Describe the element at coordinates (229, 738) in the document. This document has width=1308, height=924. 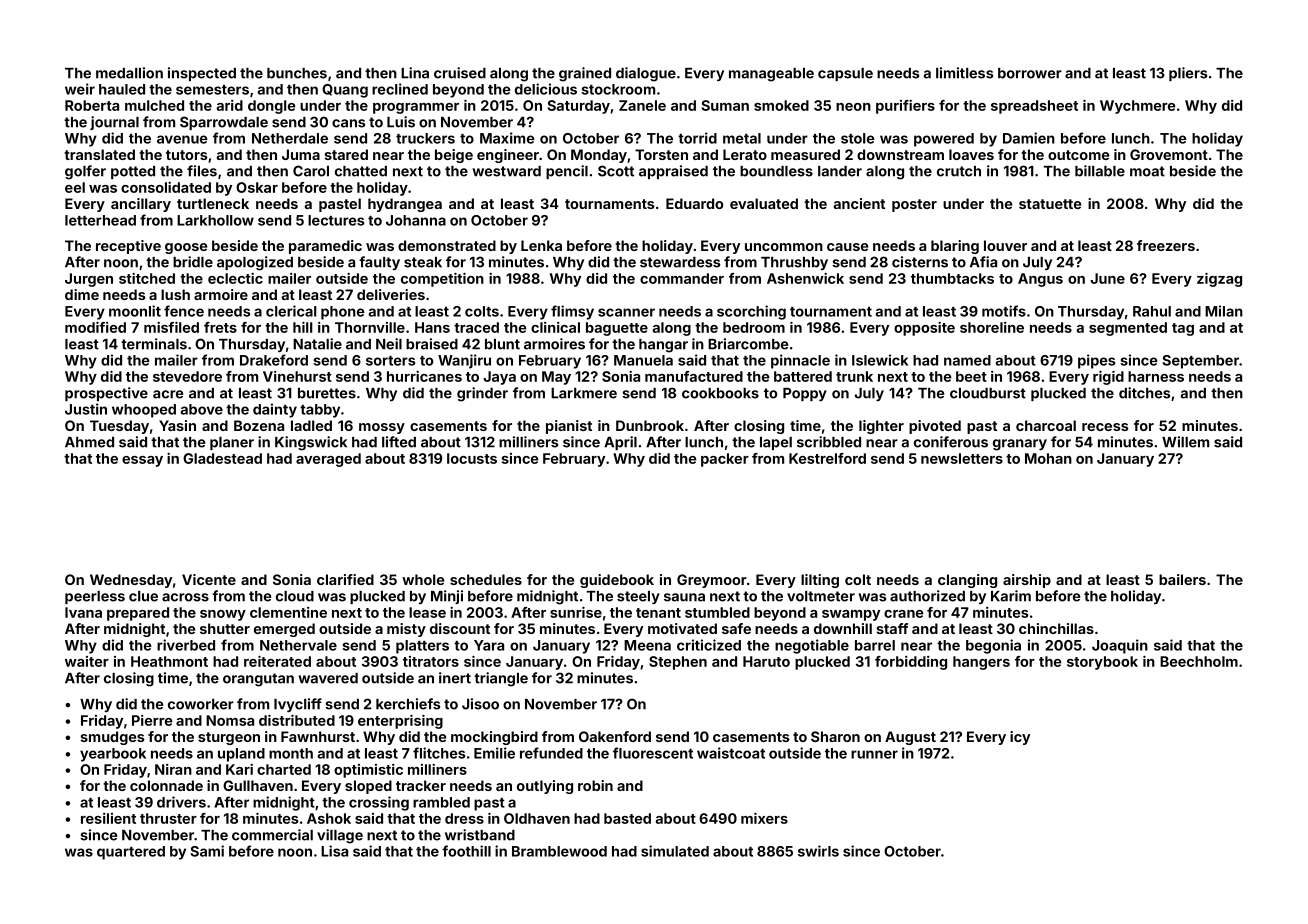
I see `sturgeon` at that location.
